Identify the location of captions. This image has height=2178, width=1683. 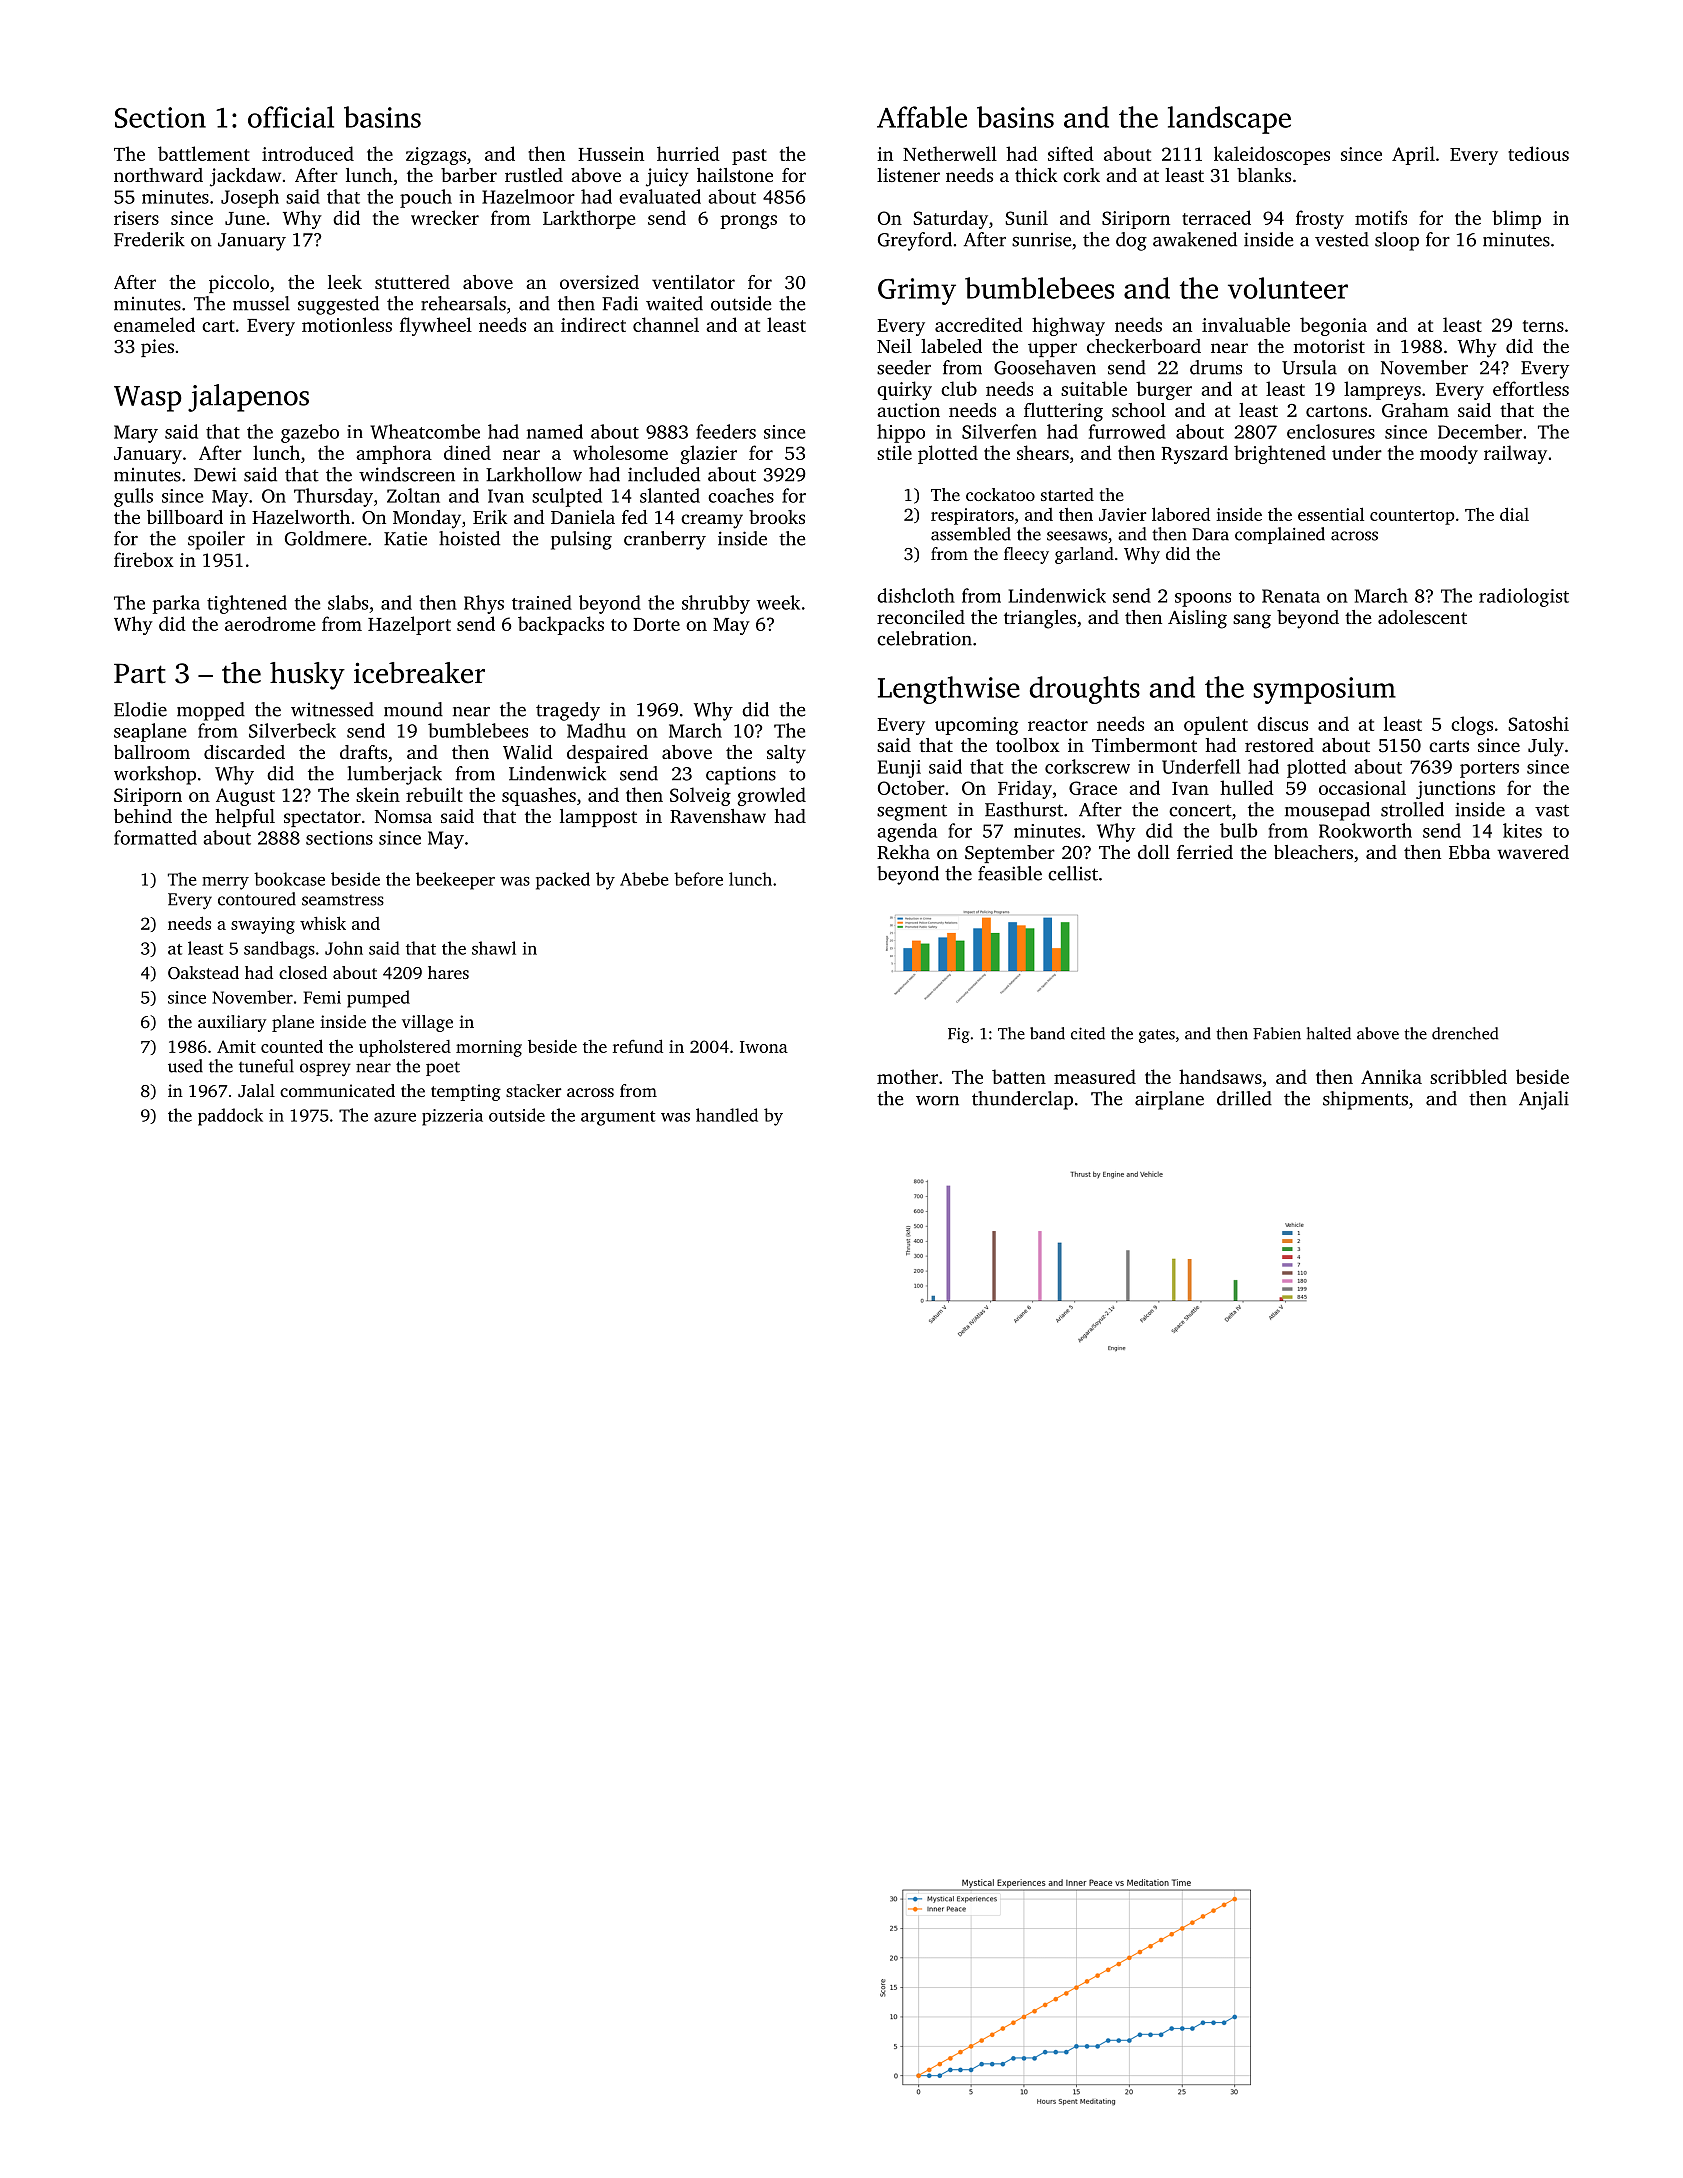
(741, 775).
